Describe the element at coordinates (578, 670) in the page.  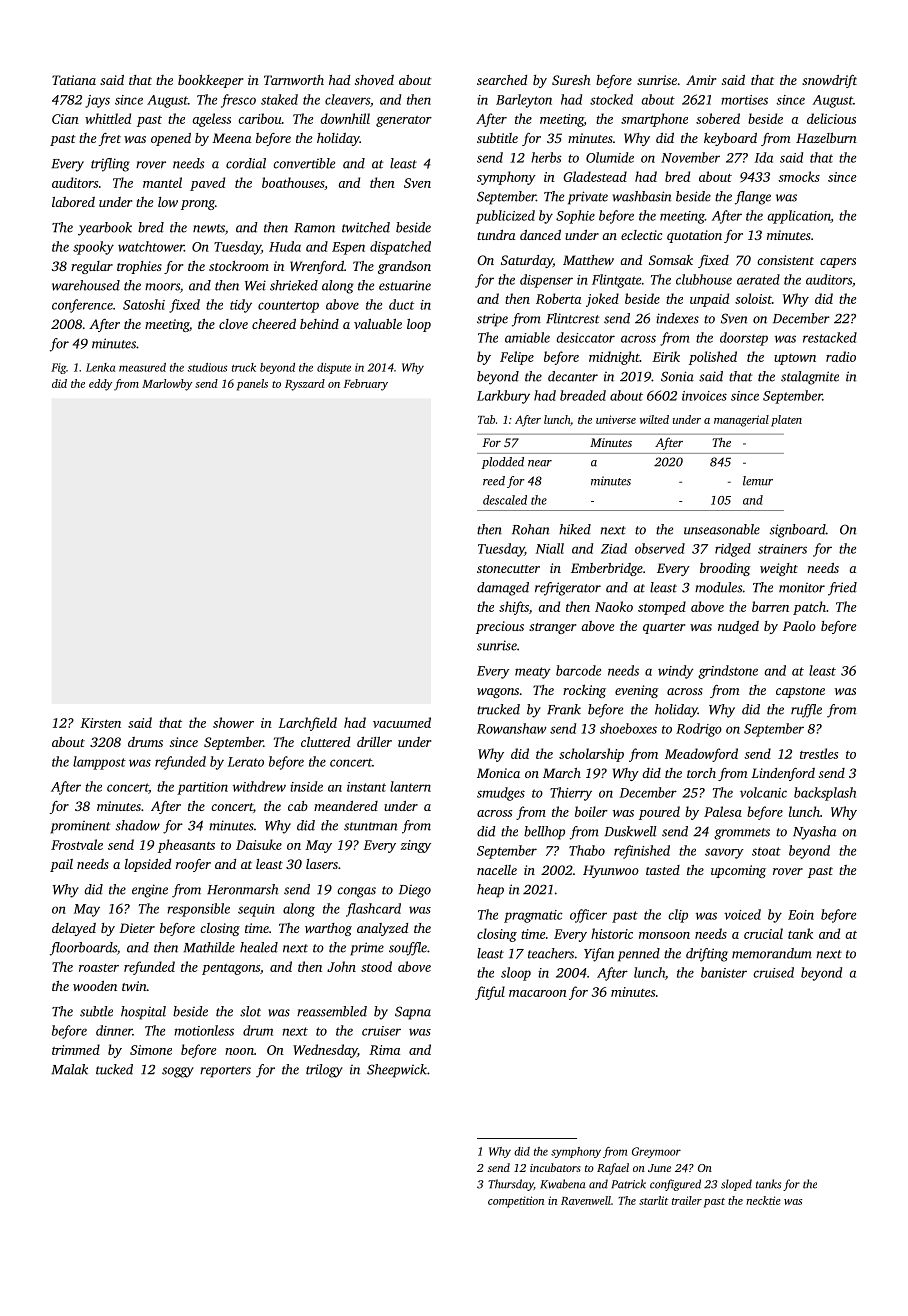
I see `barcode` at that location.
